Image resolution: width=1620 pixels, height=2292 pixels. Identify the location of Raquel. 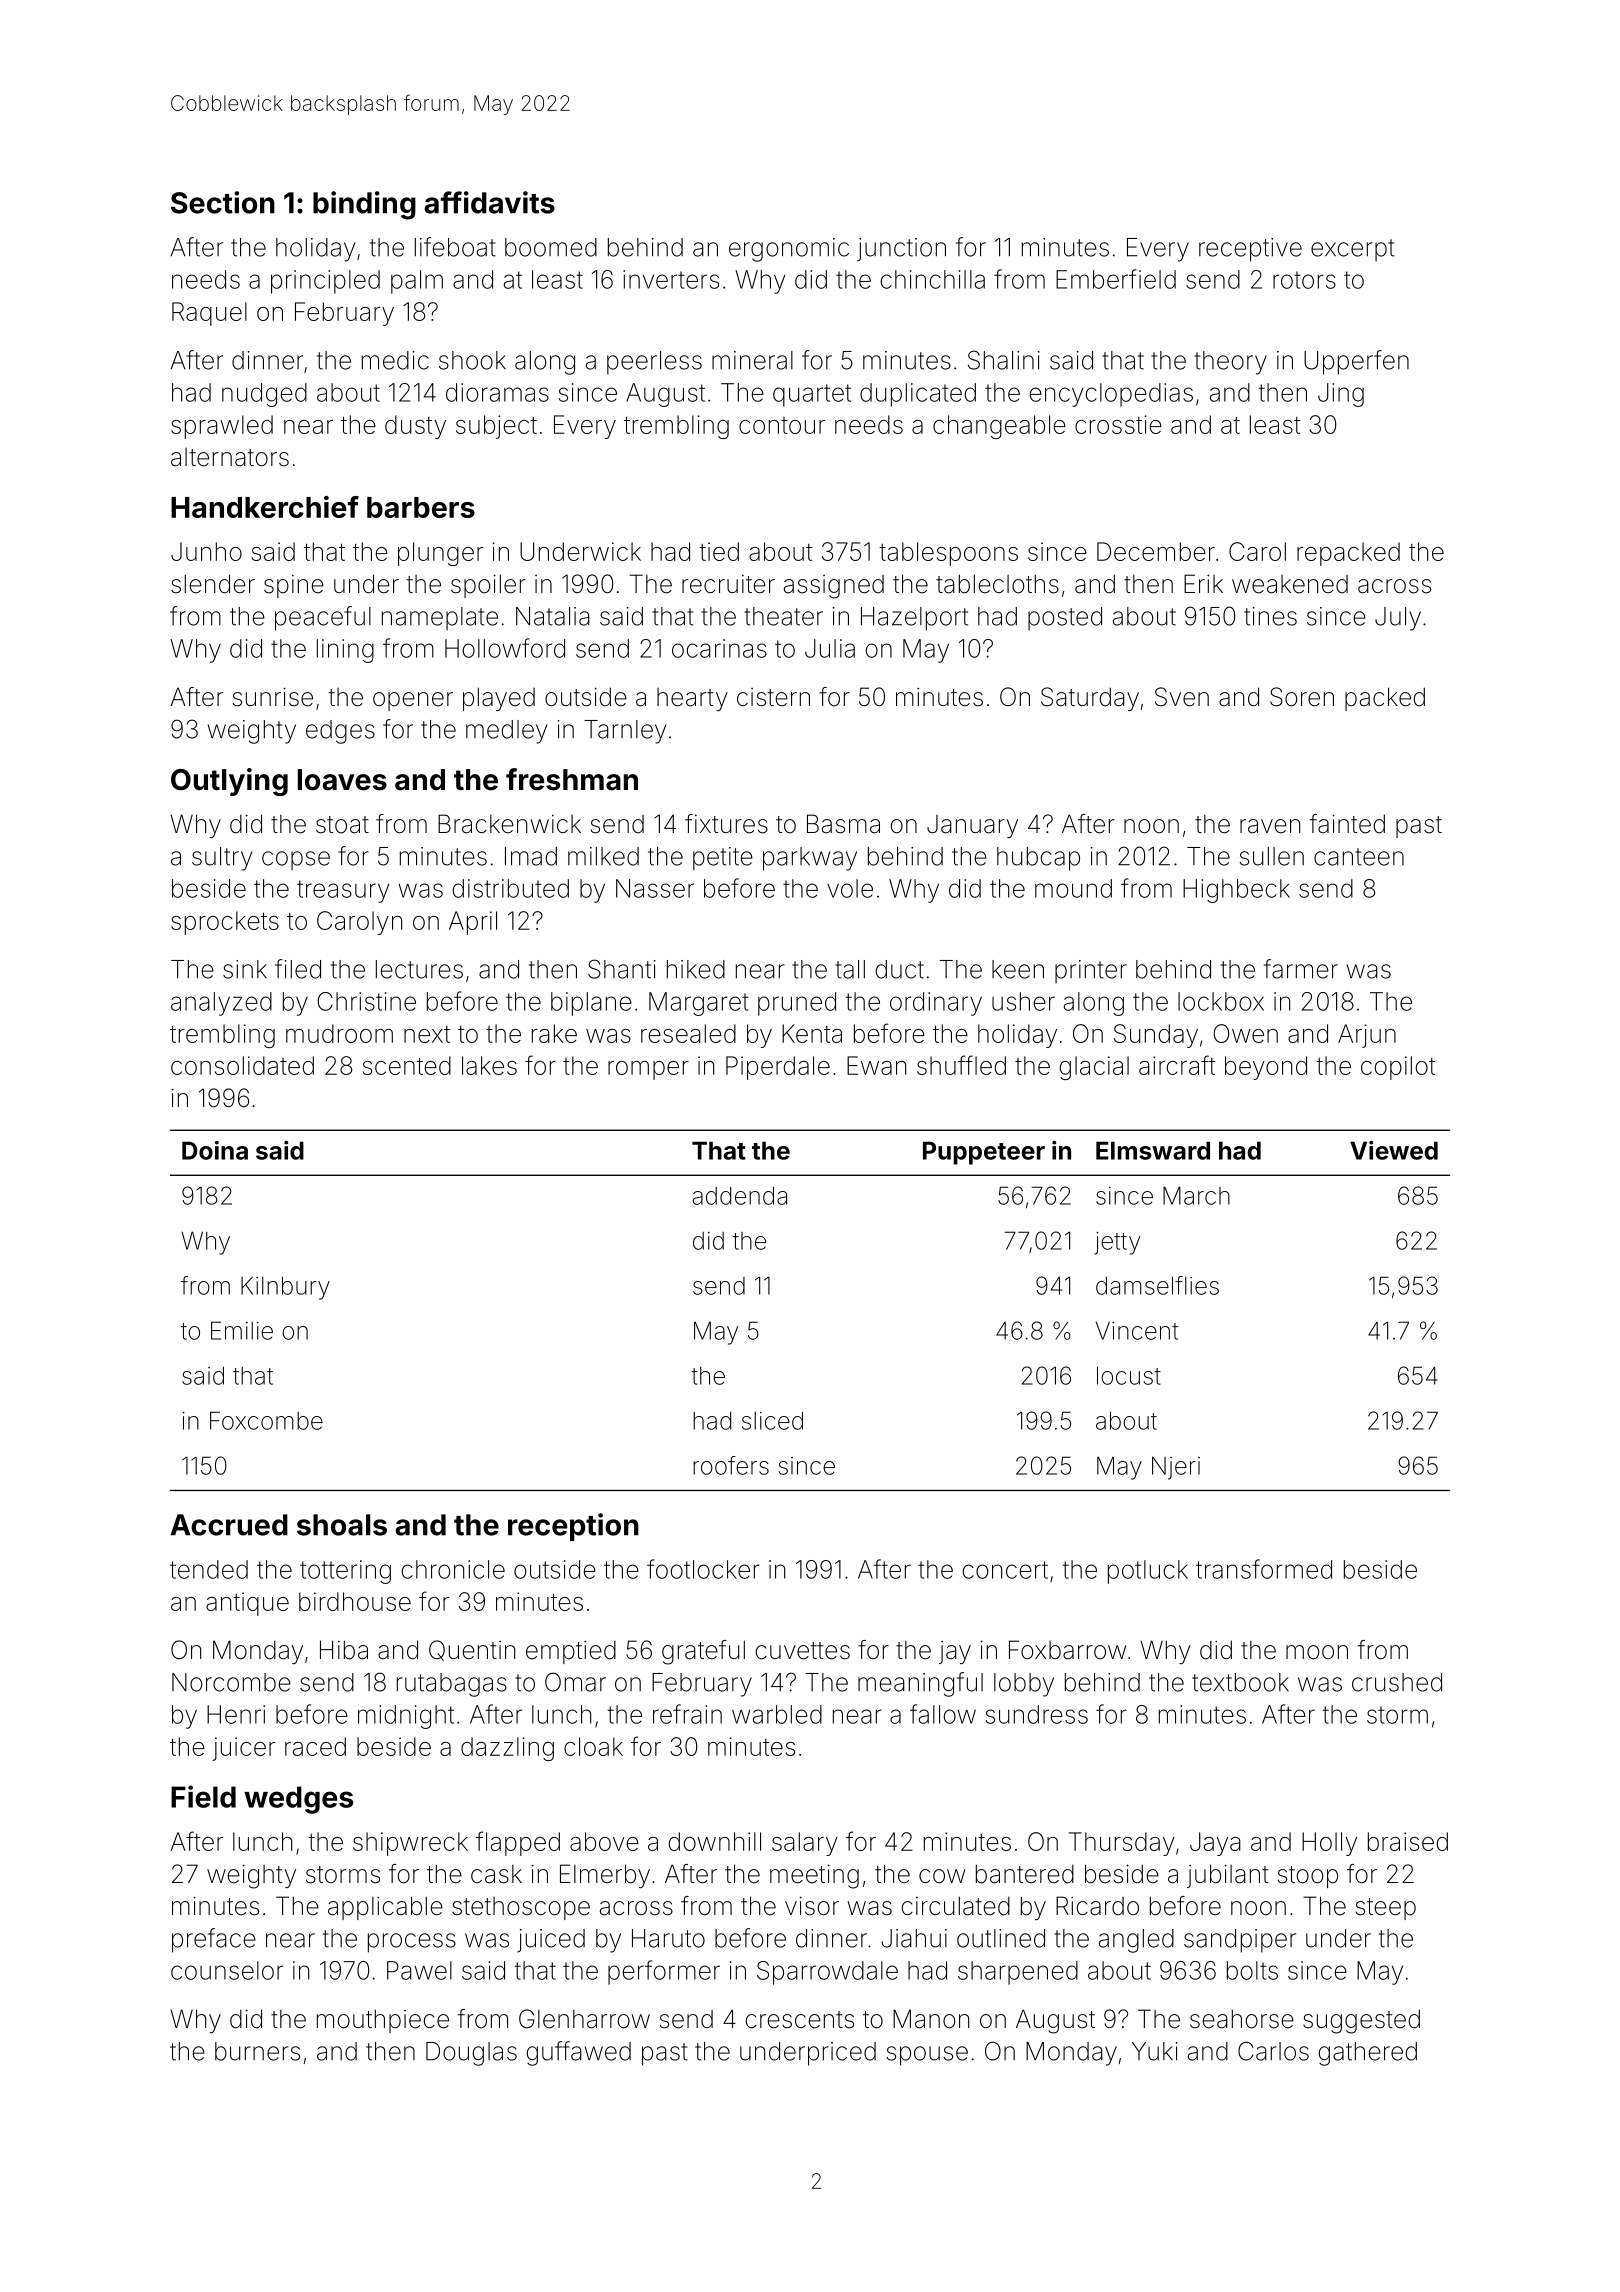
(209, 314).
